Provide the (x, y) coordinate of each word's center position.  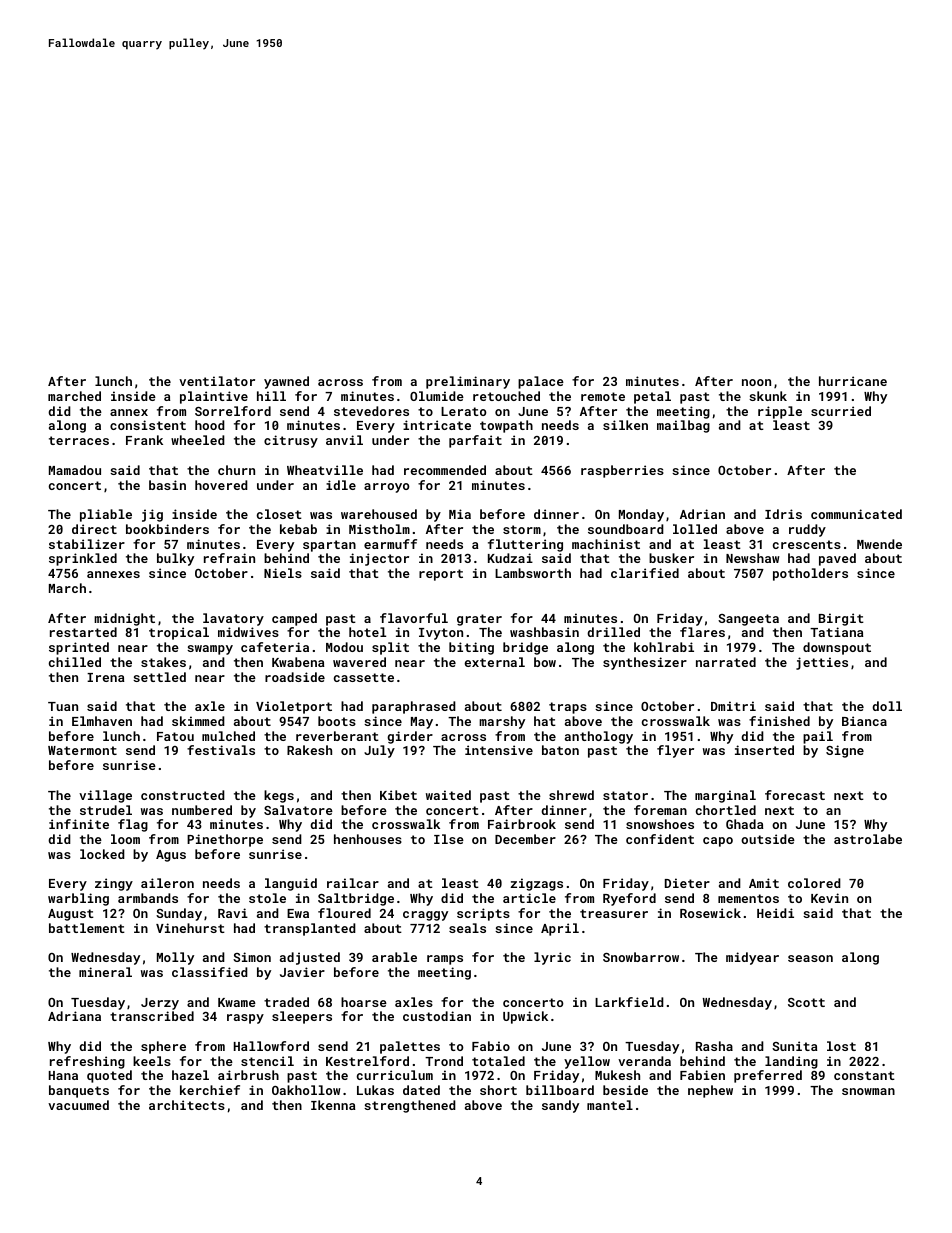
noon (756, 382)
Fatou (175, 736)
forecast (795, 795)
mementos (748, 898)
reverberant (337, 736)
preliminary (468, 382)
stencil (267, 1061)
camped (294, 619)
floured (344, 913)
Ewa (298, 913)
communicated (856, 514)
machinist (606, 544)
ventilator (217, 381)
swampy (210, 650)
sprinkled (83, 559)
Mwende (879, 544)
